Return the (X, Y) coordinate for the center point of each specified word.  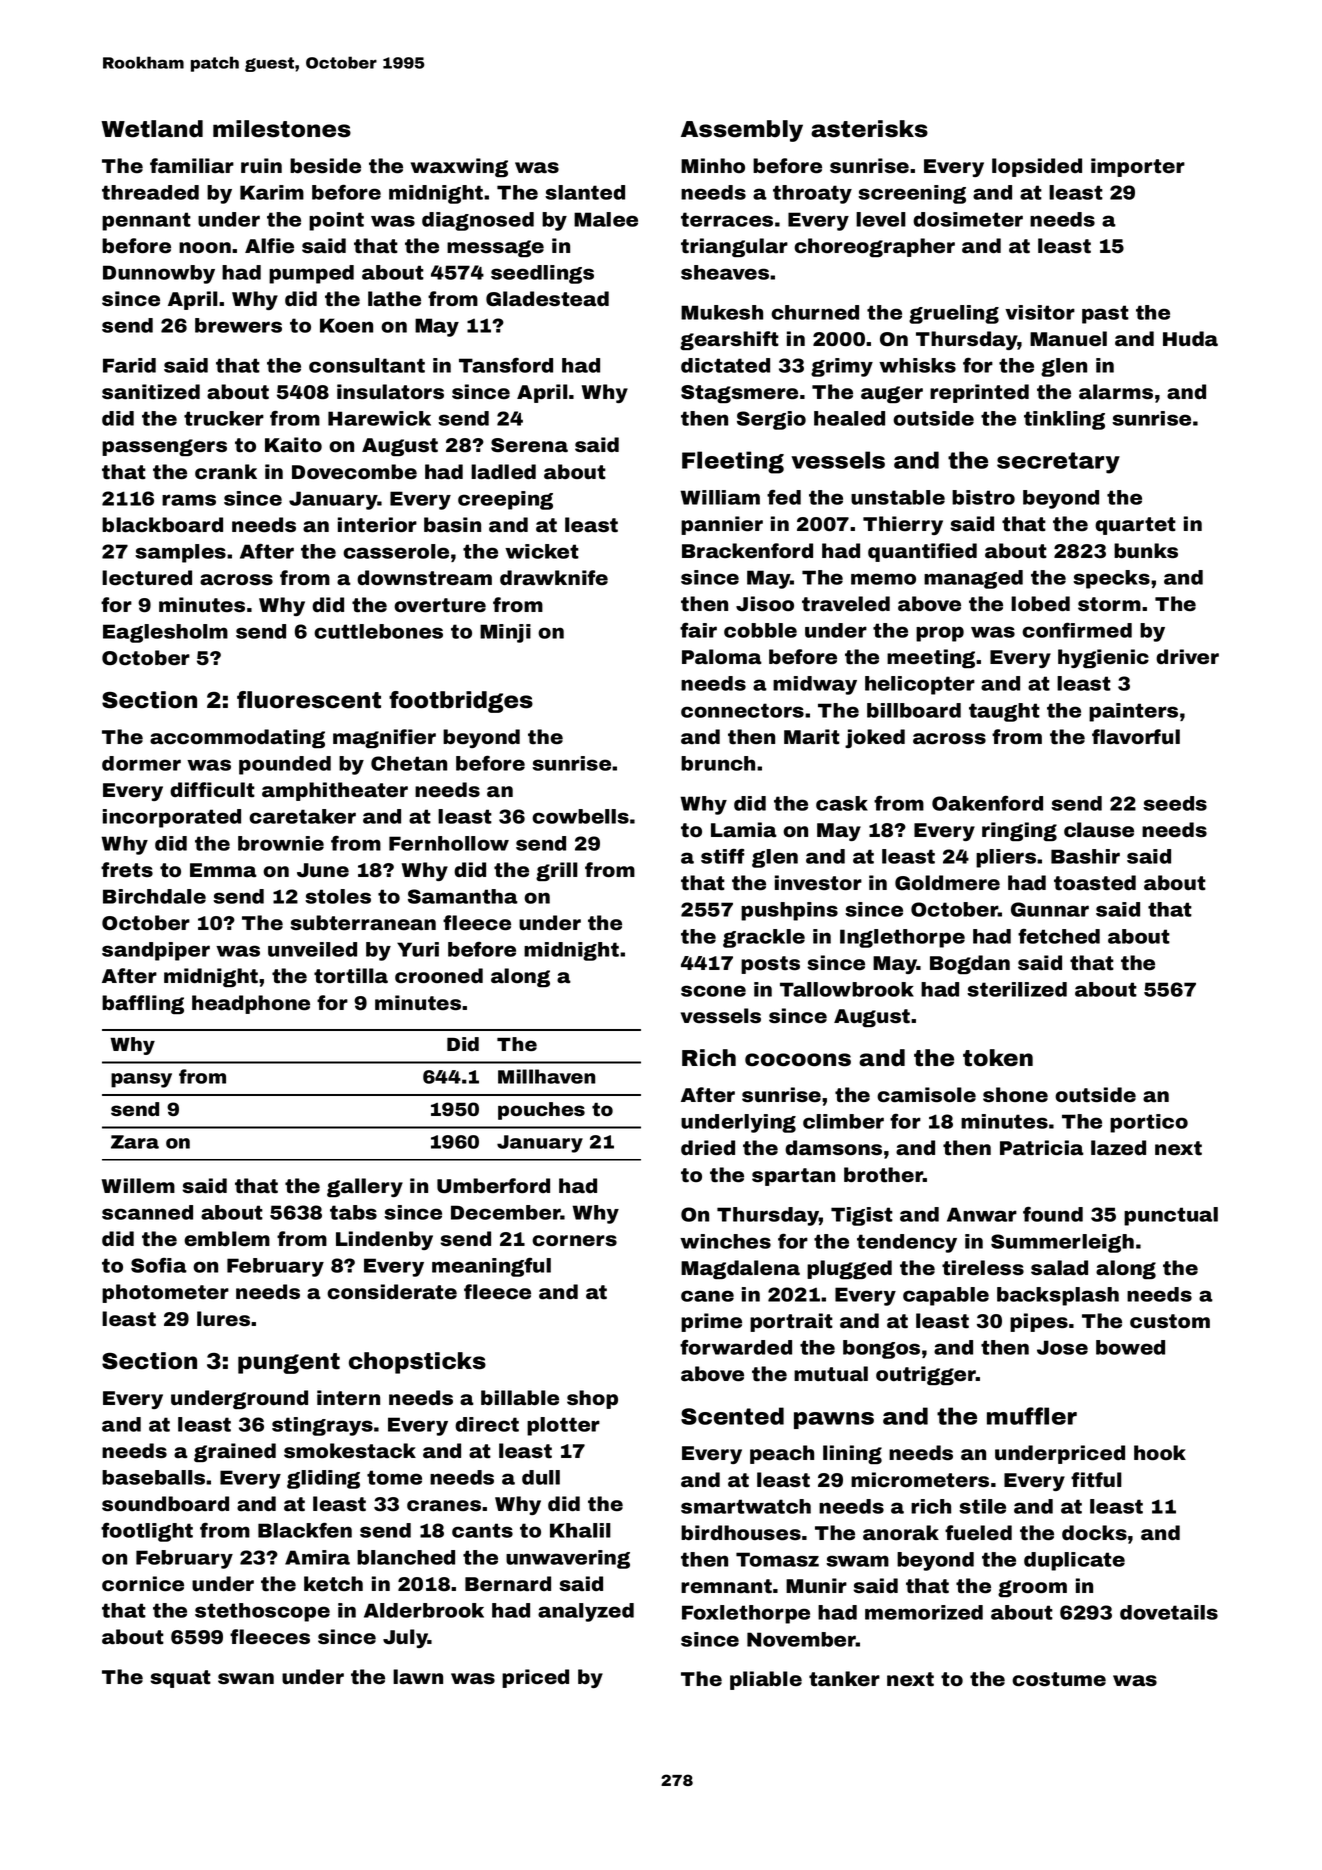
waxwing (459, 167)
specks (1111, 579)
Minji (505, 633)
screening (912, 194)
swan (246, 1679)
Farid (129, 365)
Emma (223, 870)
